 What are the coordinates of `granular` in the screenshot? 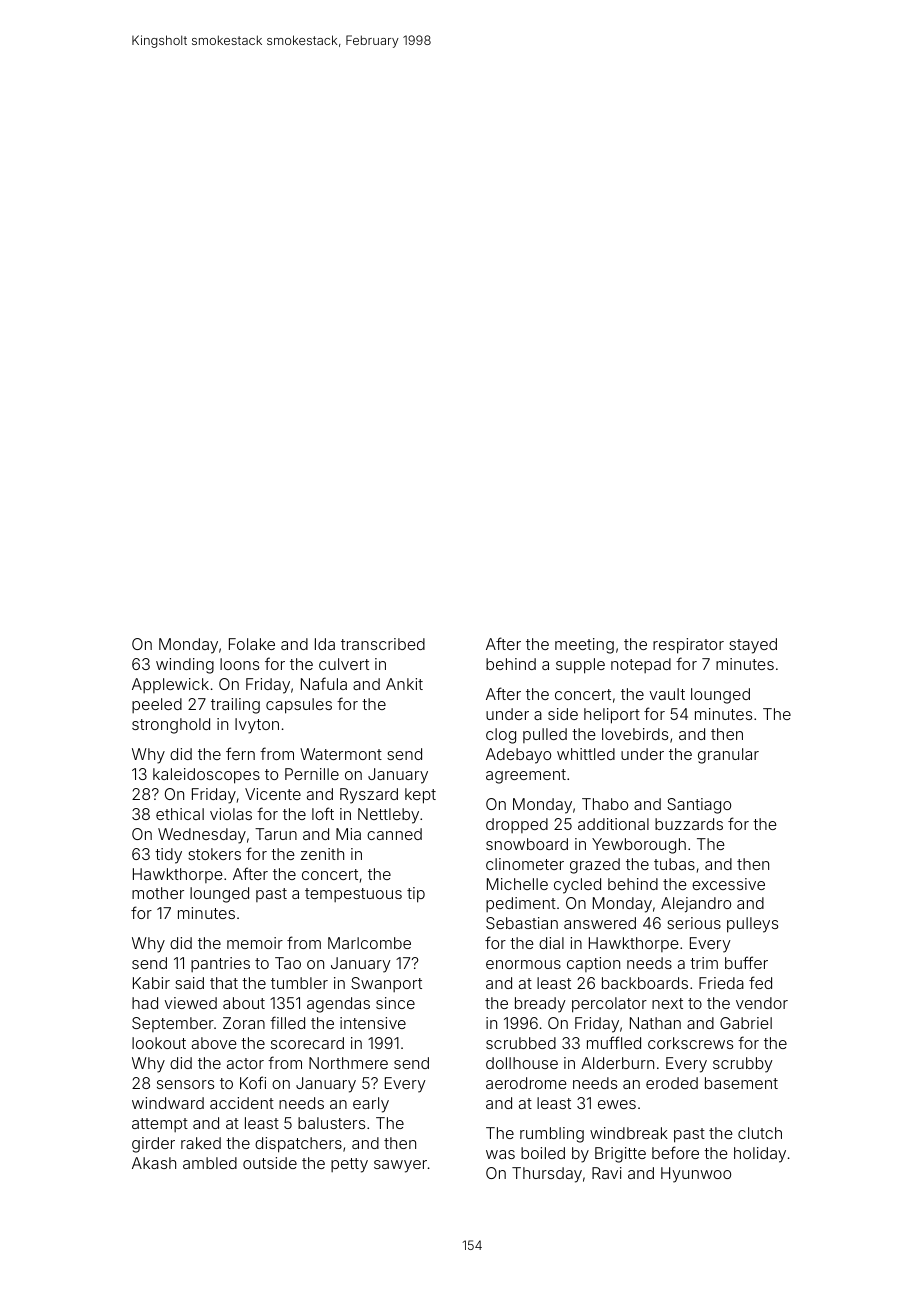 It's located at (728, 756).
